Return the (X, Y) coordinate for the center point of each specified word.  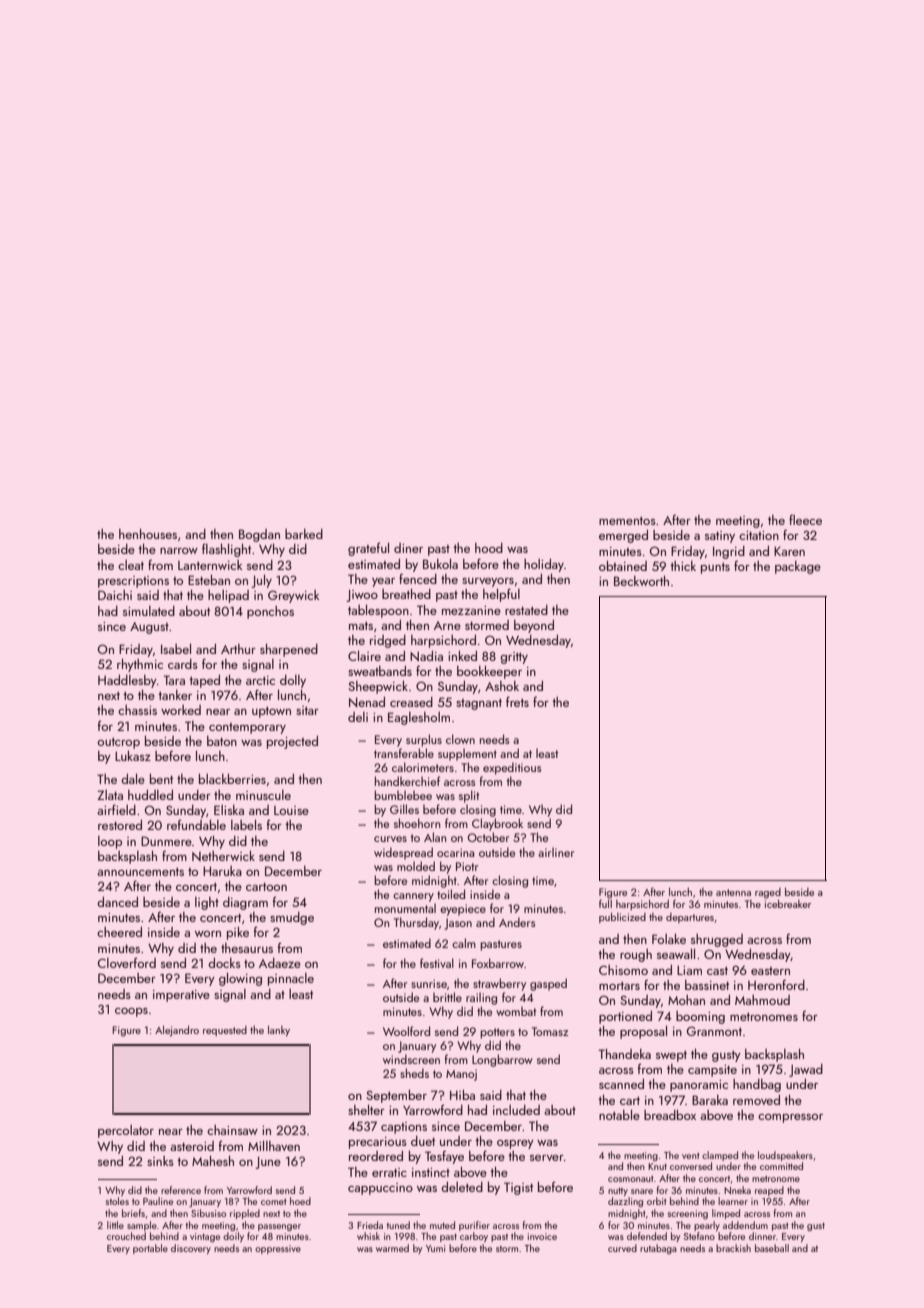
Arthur (238, 649)
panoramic (699, 1086)
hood (489, 548)
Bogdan (259, 535)
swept (671, 1056)
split (469, 796)
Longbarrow (502, 1060)
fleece (805, 519)
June (268, 1163)
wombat (516, 1011)
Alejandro (177, 1031)
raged (768, 893)
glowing (240, 979)
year (383, 582)
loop (110, 842)
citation (759, 535)
